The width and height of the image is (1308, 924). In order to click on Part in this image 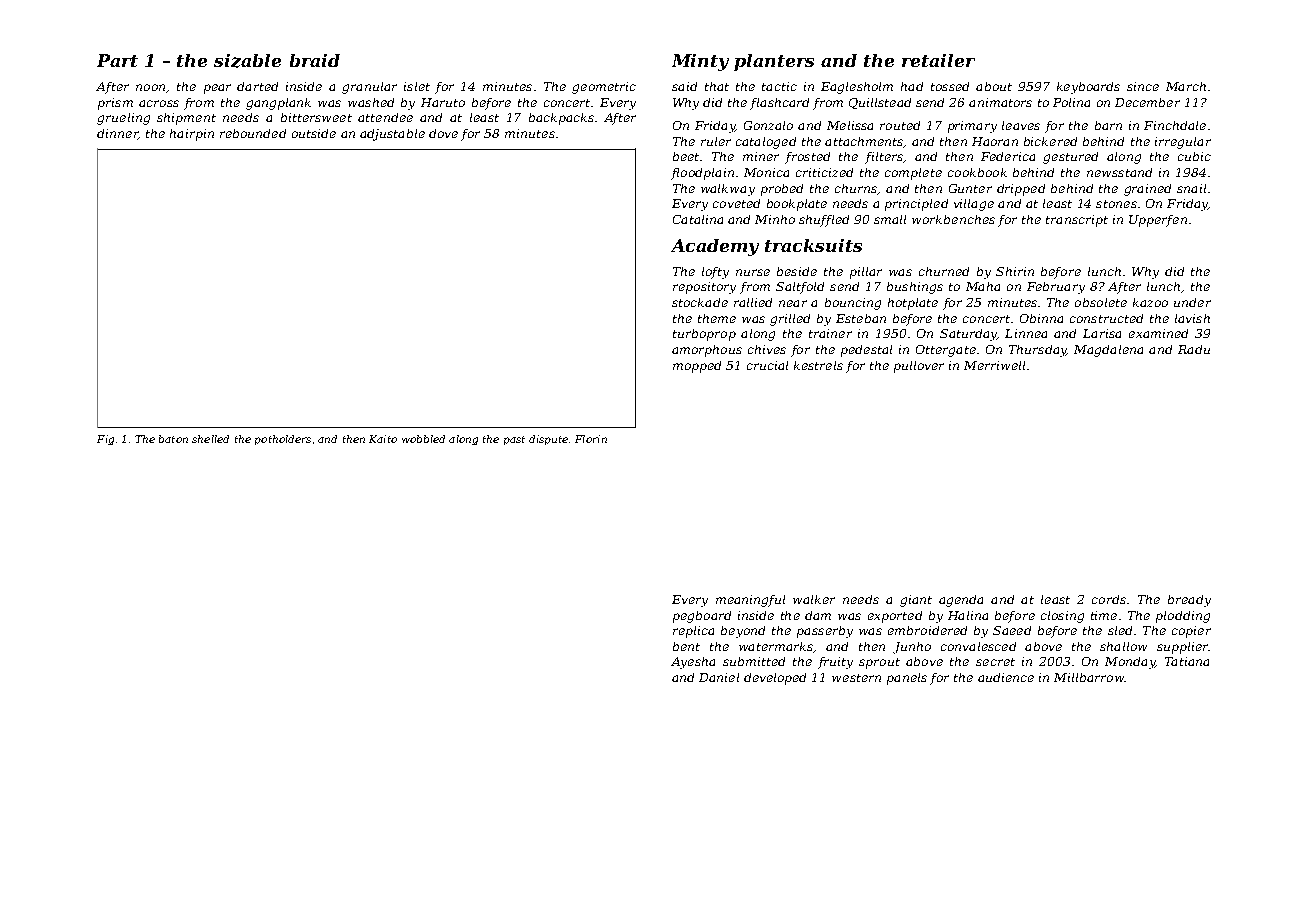, I will do `click(117, 60)`.
